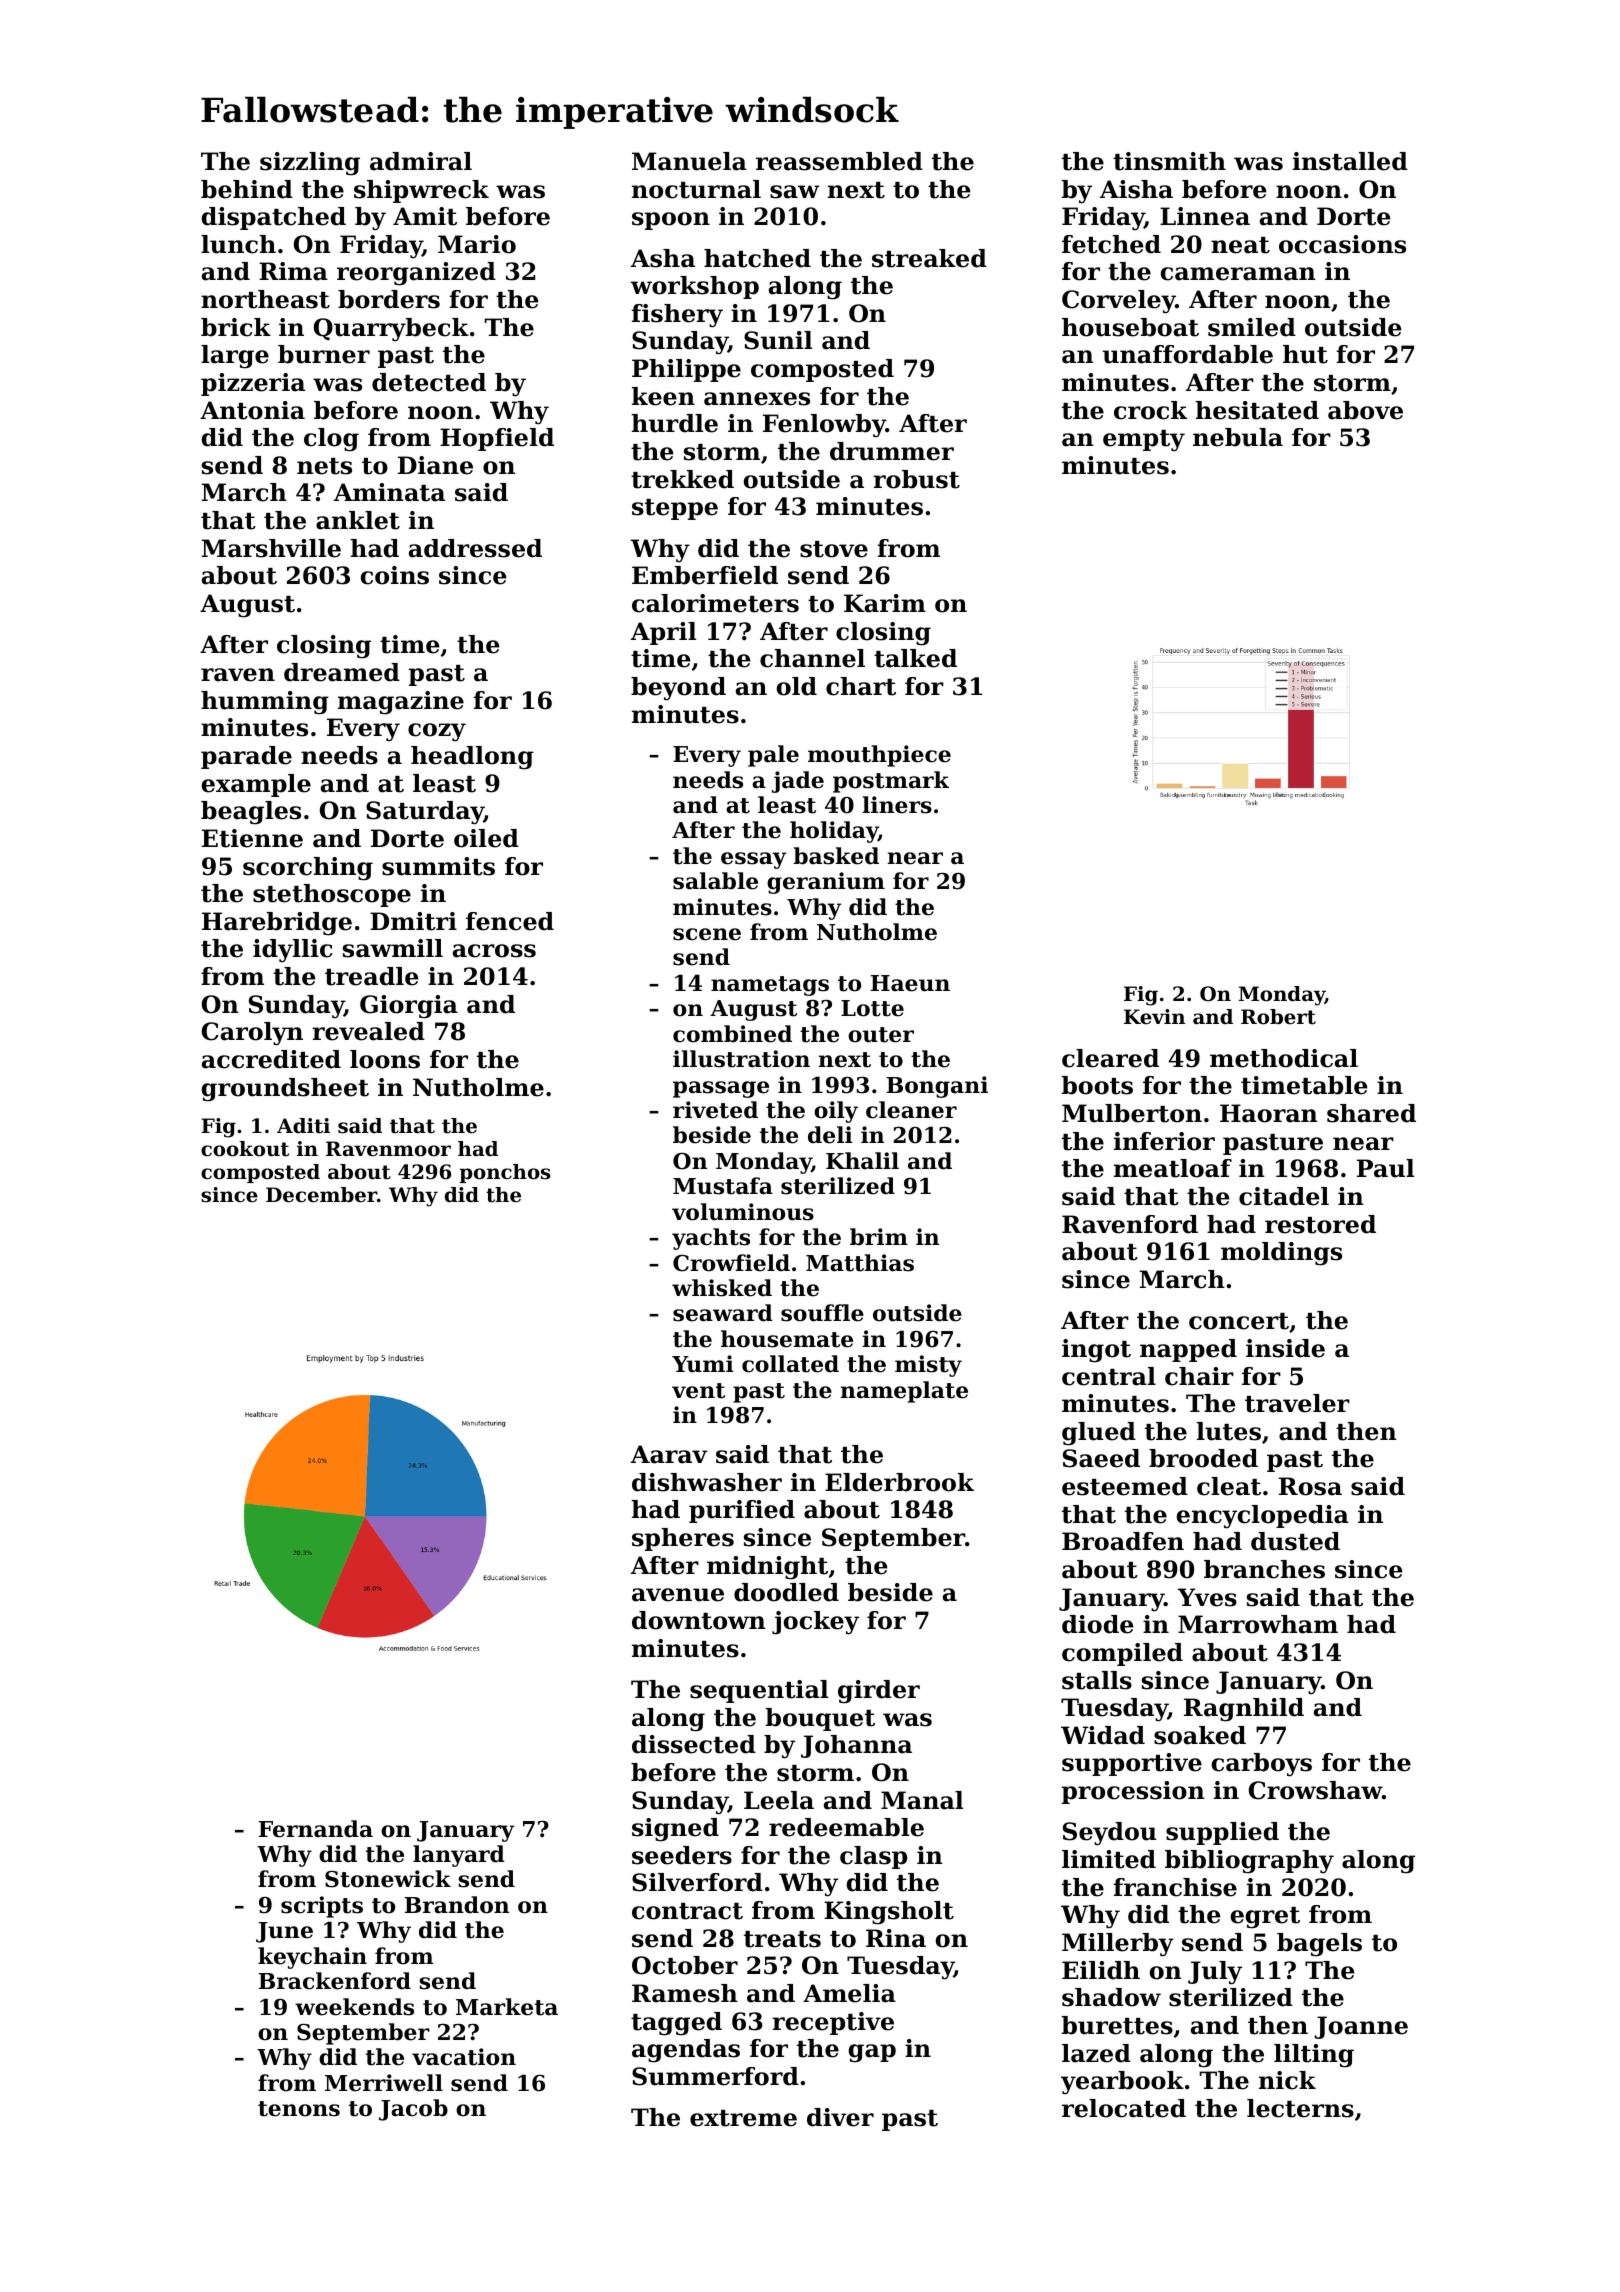  Describe the element at coordinates (1203, 1458) in the page. I see `brooded` at that location.
